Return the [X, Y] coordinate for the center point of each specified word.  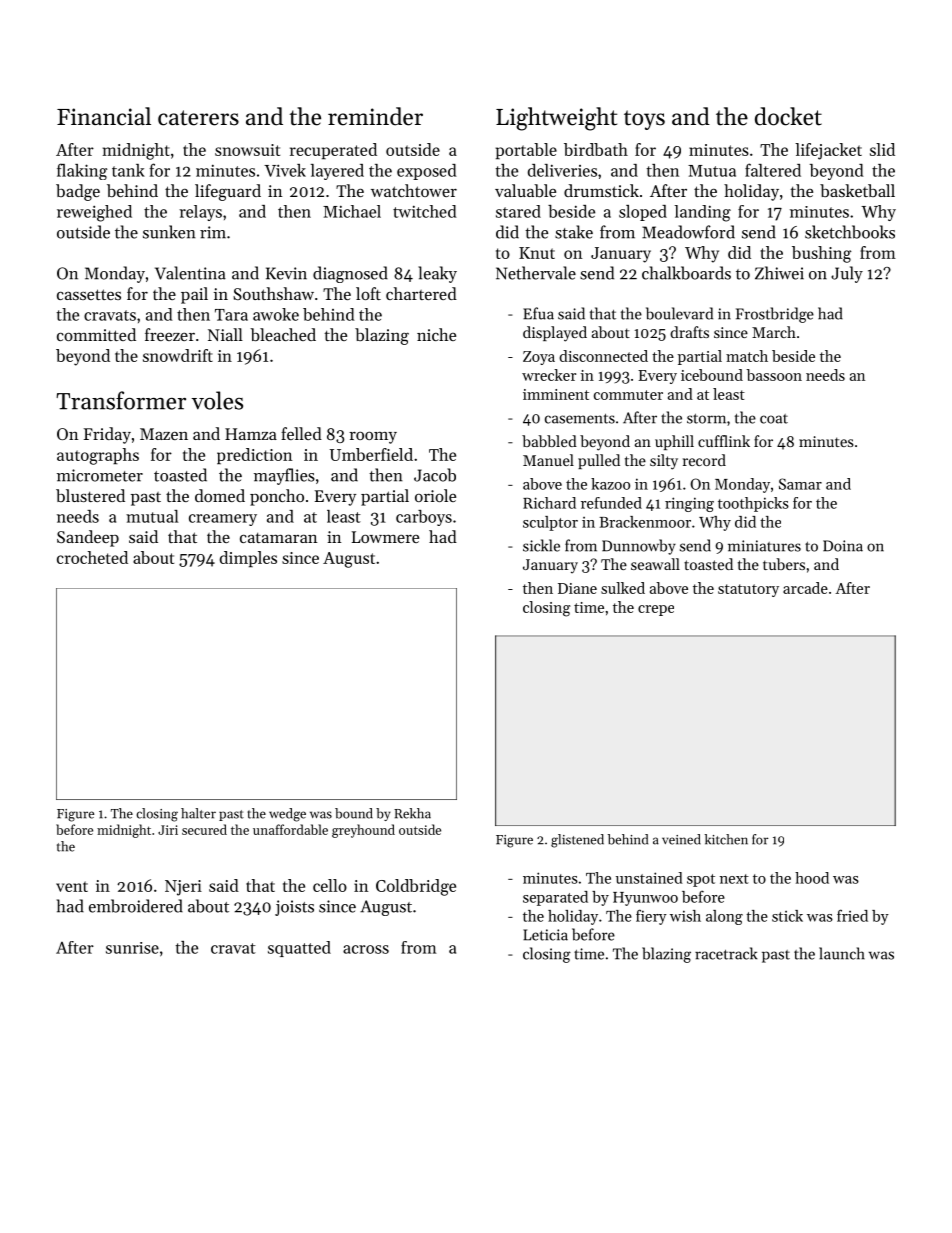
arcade [805, 588]
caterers [198, 118]
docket [788, 116]
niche [436, 334]
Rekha [412, 813]
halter [198, 813]
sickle [541, 545]
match [747, 356]
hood [812, 878]
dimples [248, 559]
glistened [577, 841]
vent [72, 886]
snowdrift [178, 355]
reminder [375, 116]
